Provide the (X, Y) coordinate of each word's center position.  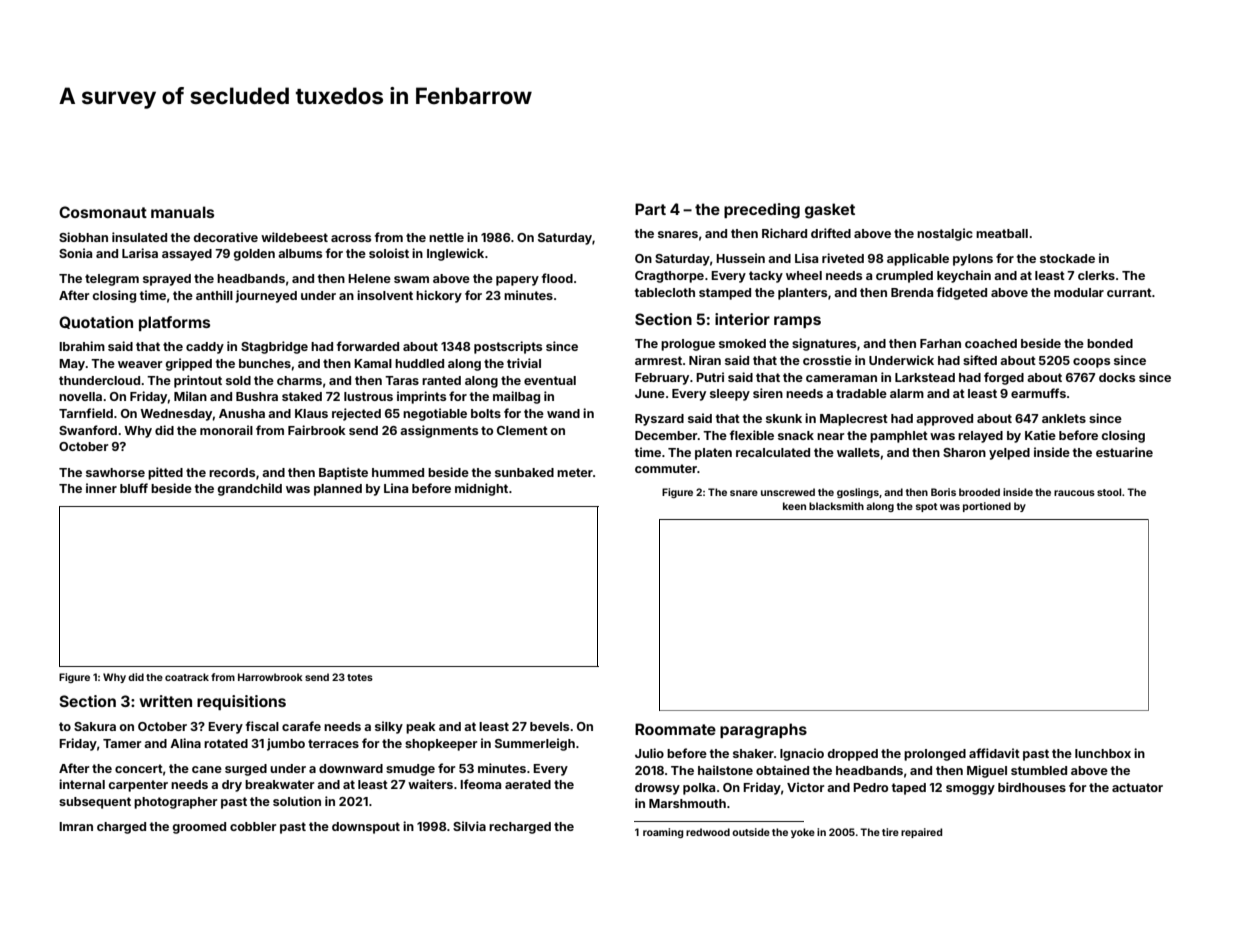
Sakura (95, 726)
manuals (182, 212)
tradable (861, 393)
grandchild (249, 489)
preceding (762, 211)
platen (713, 454)
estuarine (1124, 452)
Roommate (675, 729)
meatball (1002, 233)
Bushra (257, 396)
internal (82, 784)
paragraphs (763, 731)
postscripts (508, 347)
